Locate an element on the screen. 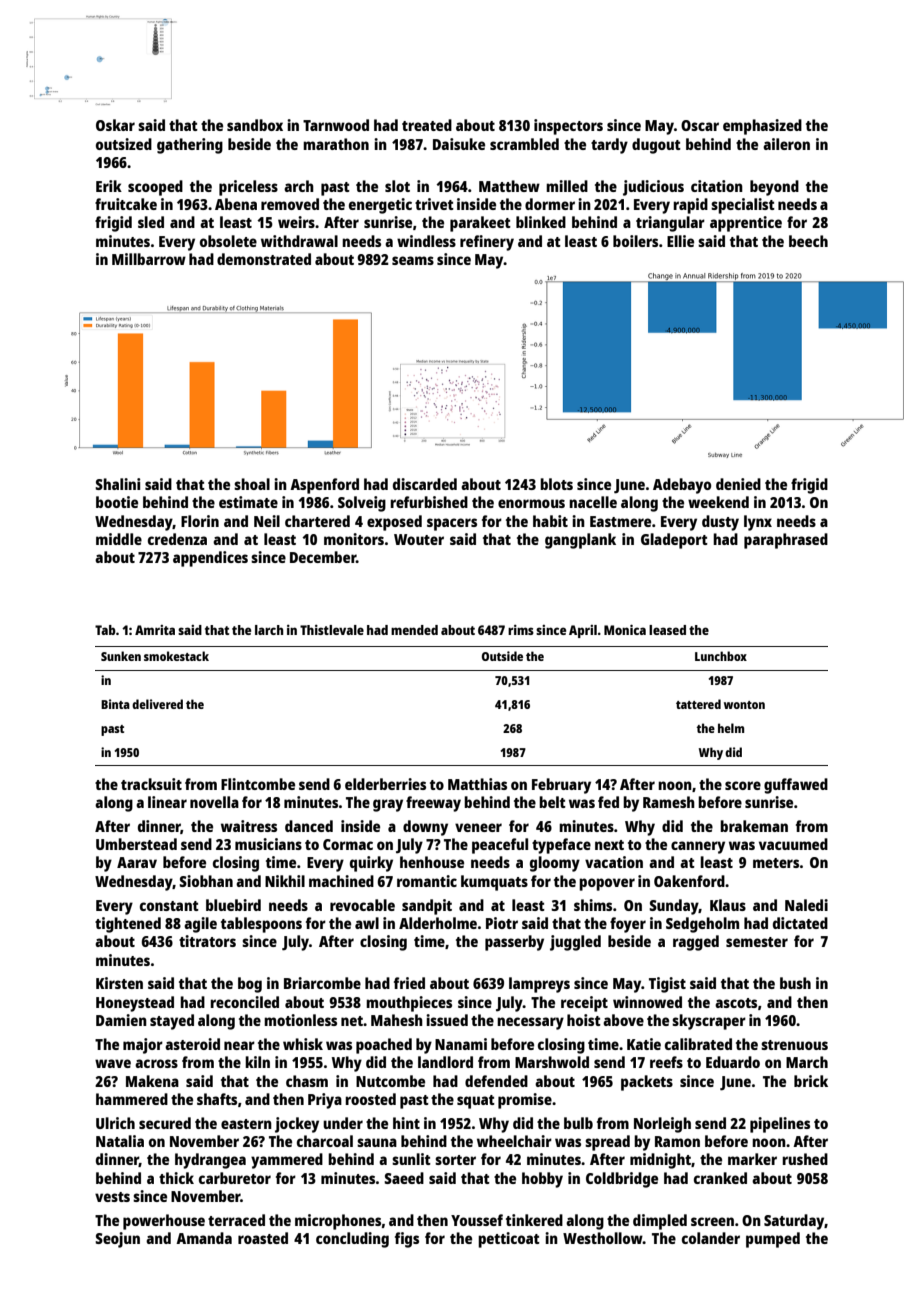 This screenshot has height=1308, width=924. winnowed is located at coordinates (647, 1002).
